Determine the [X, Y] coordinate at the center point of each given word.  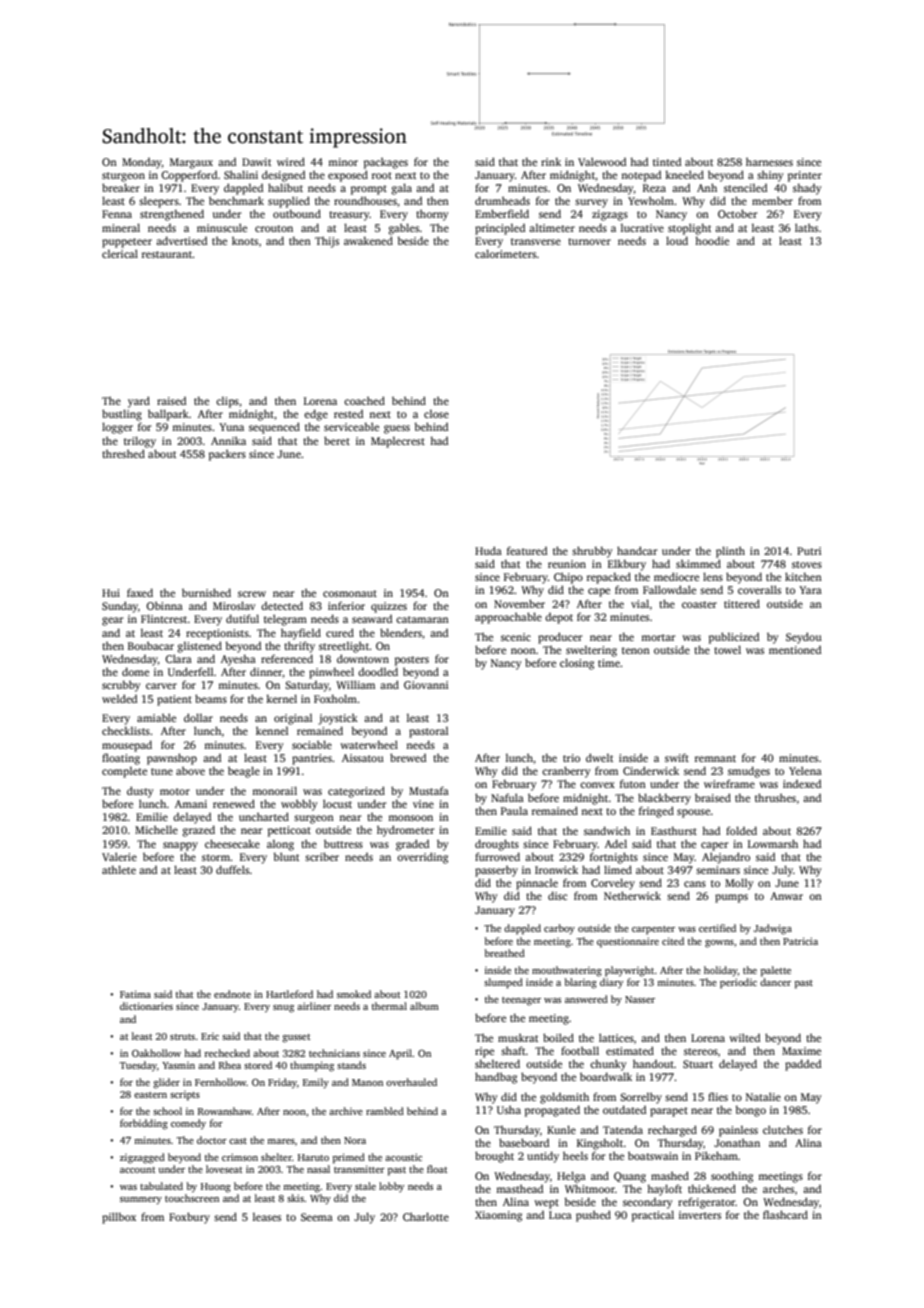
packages [386, 163]
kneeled [684, 174]
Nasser [640, 999]
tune [162, 771]
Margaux [191, 163]
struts [182, 1037]
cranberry [566, 772]
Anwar [786, 896]
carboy [559, 929]
